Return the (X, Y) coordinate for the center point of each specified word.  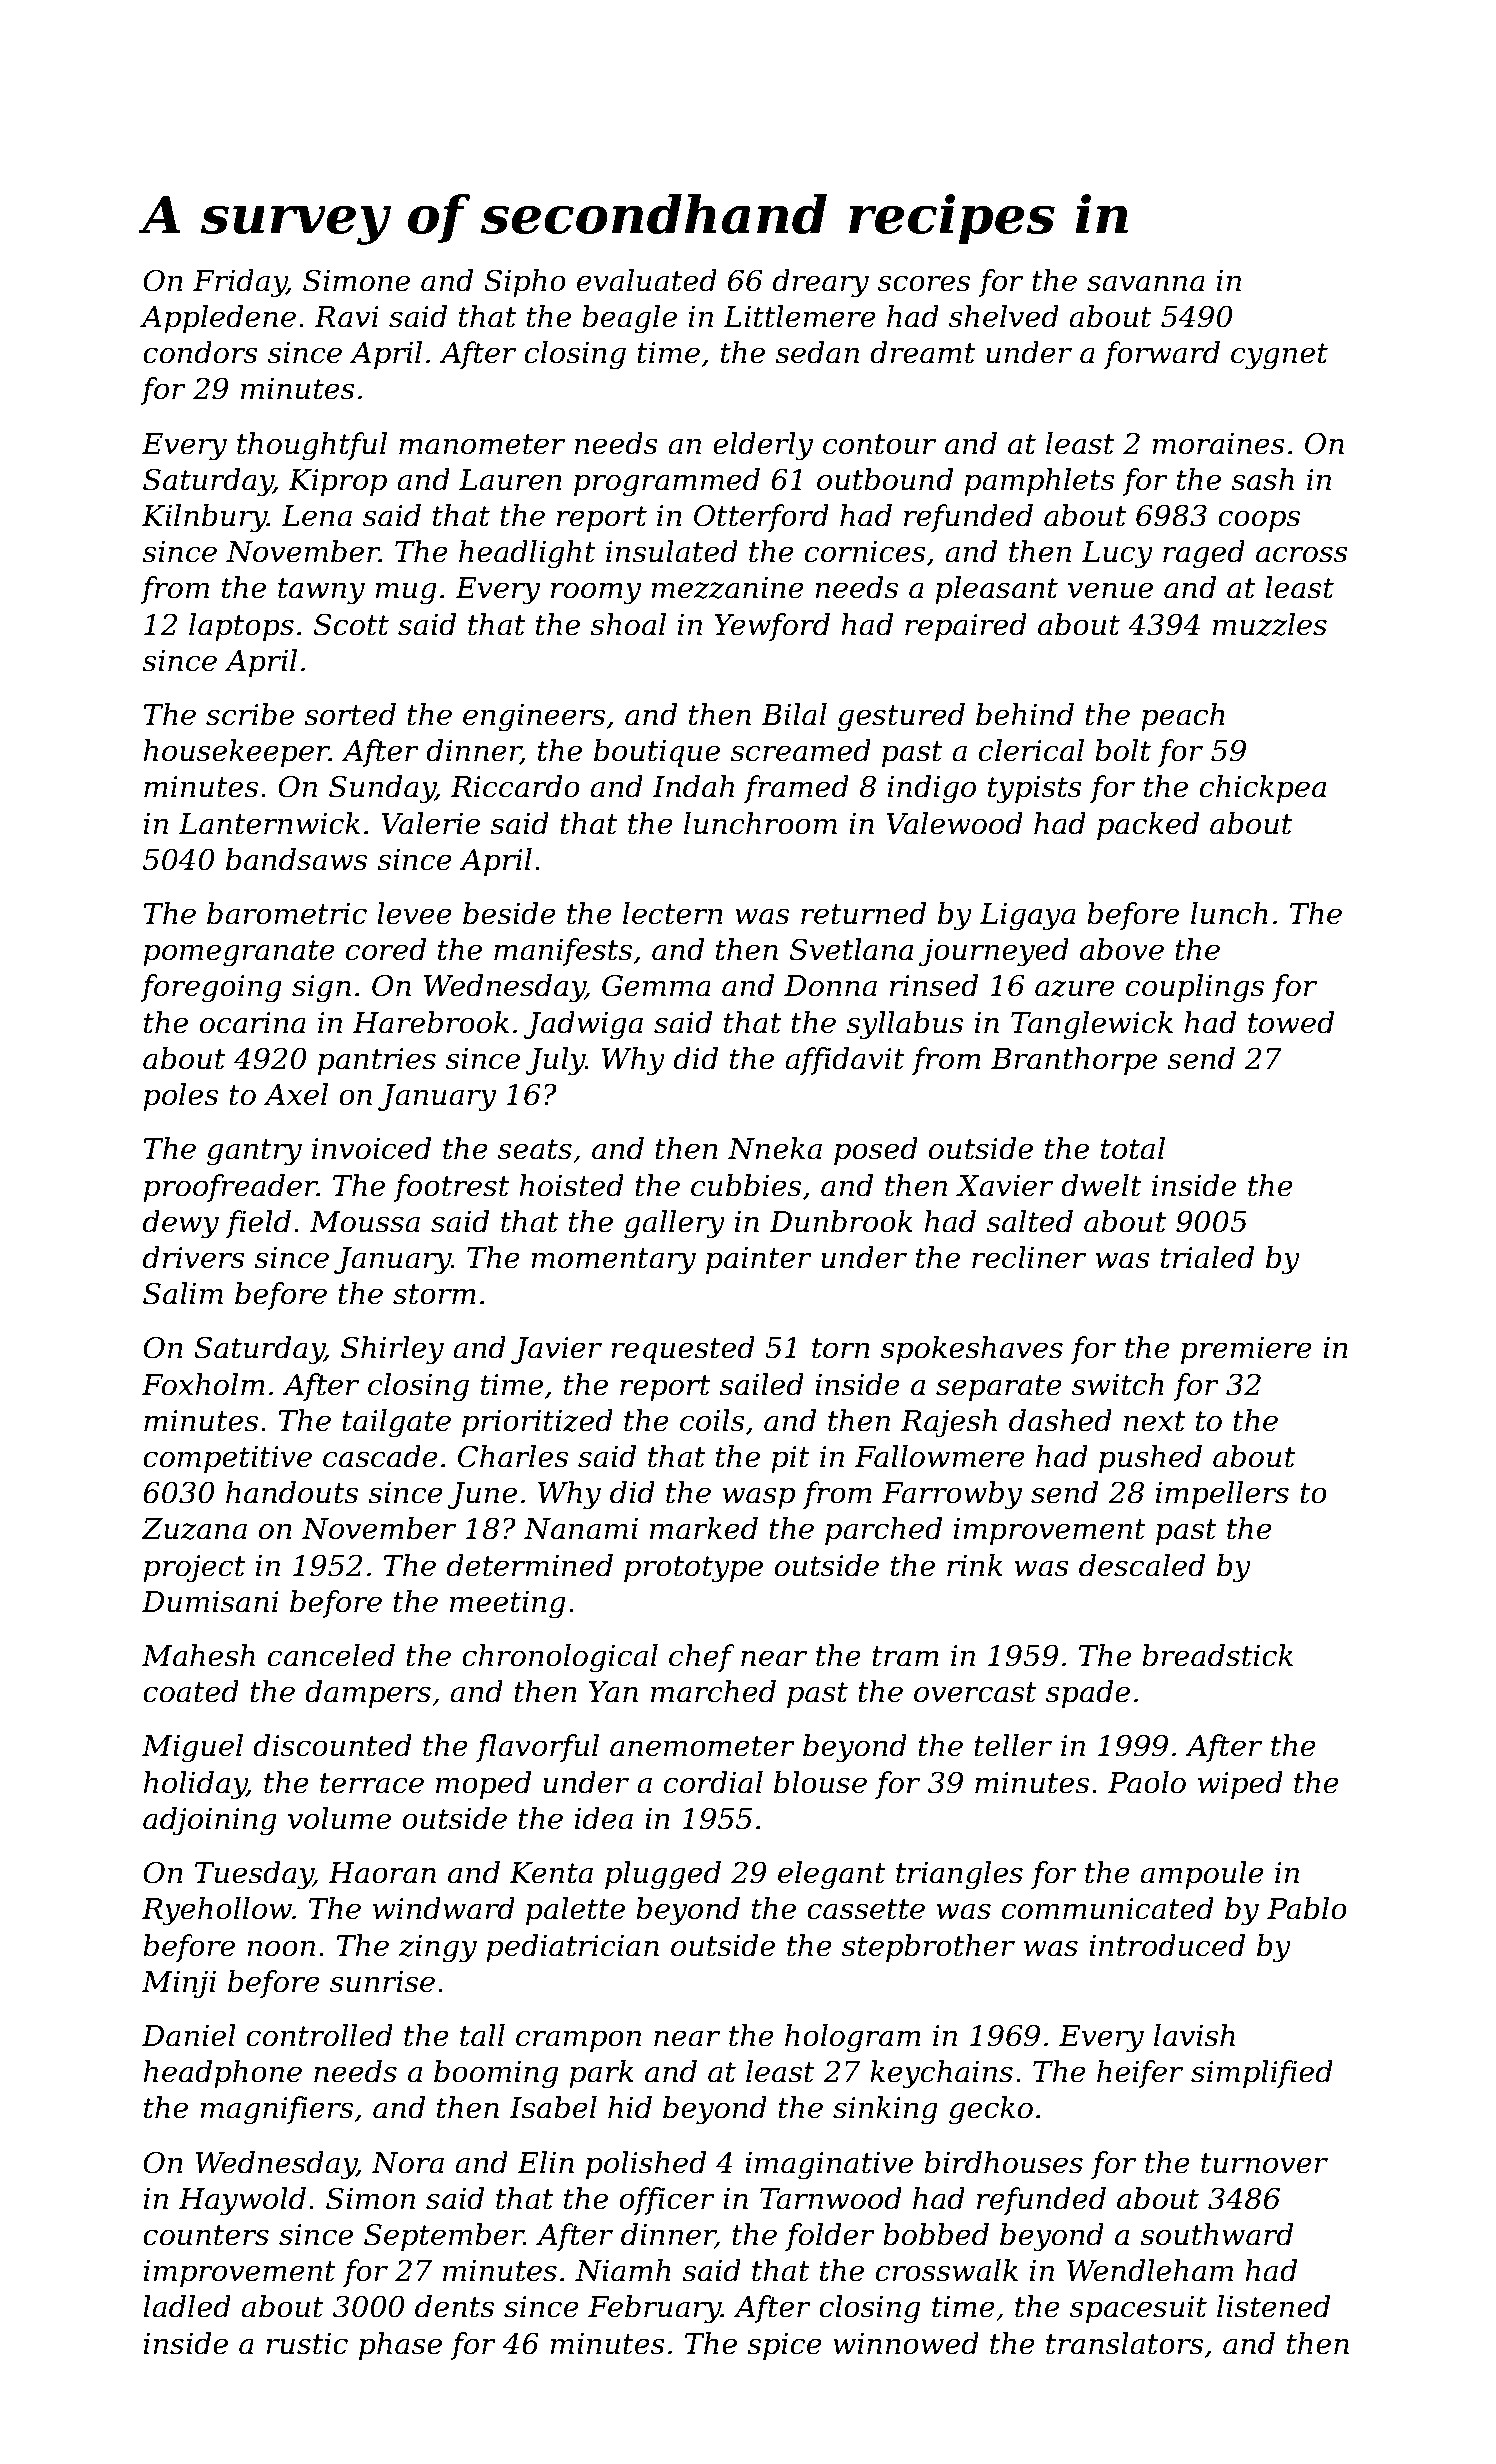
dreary (821, 283)
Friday (240, 283)
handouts (292, 1492)
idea (604, 1818)
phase (400, 2346)
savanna (1146, 283)
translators (1124, 2343)
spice (784, 2346)
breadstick (1217, 1655)
